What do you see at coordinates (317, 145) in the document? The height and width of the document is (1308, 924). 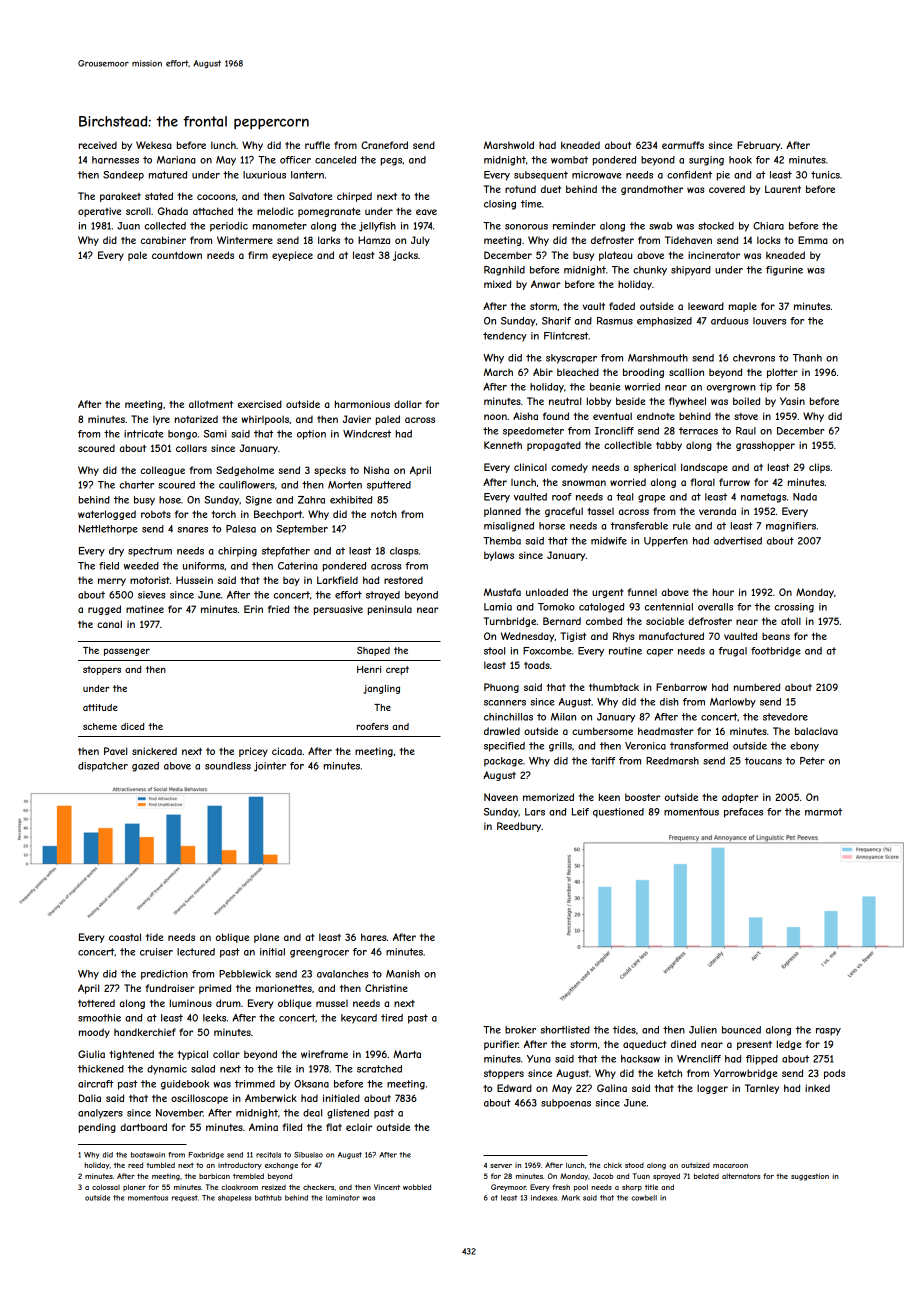 I see `ruffle` at bounding box center [317, 145].
